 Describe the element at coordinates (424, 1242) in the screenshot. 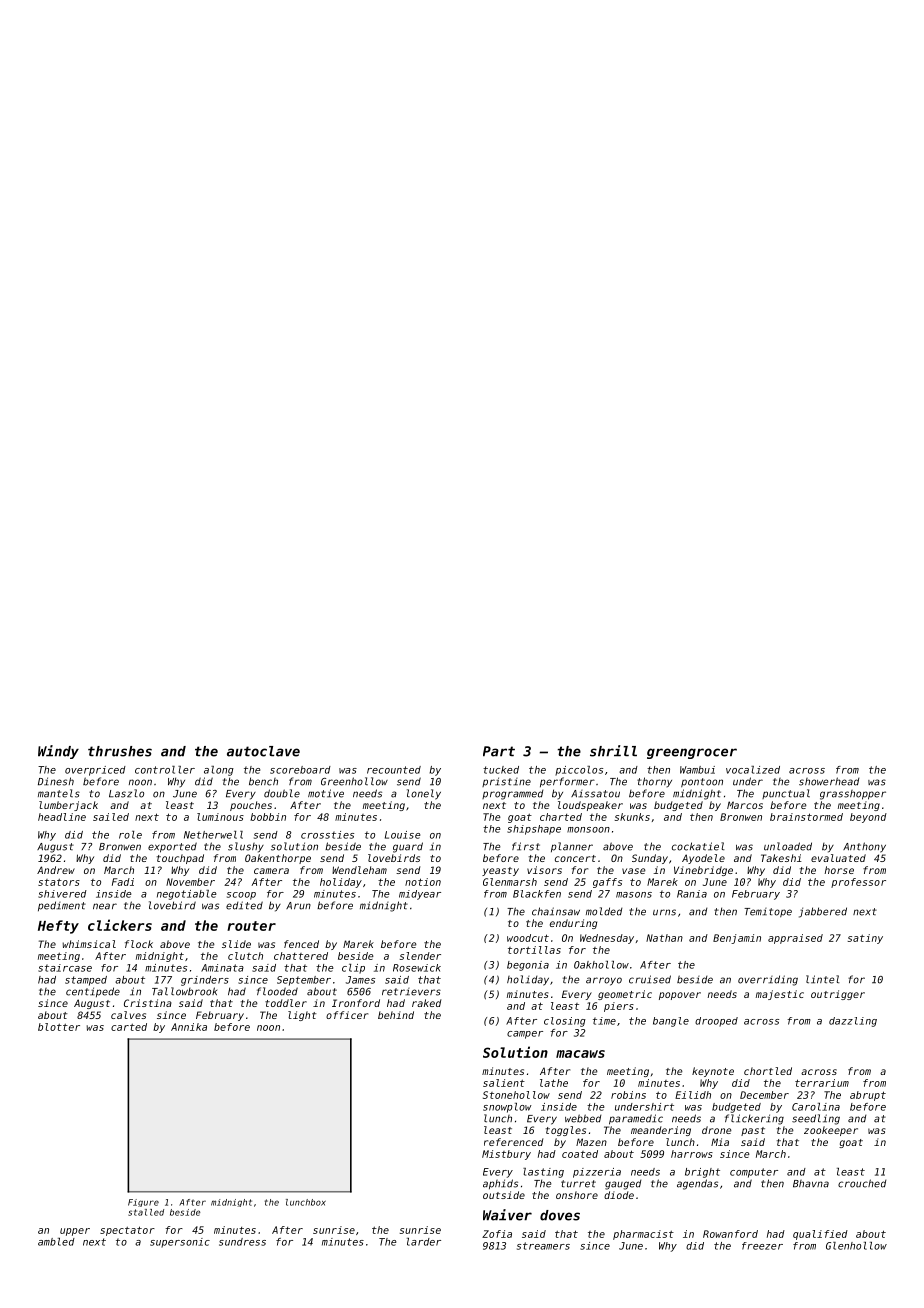

I see `larder` at that location.
